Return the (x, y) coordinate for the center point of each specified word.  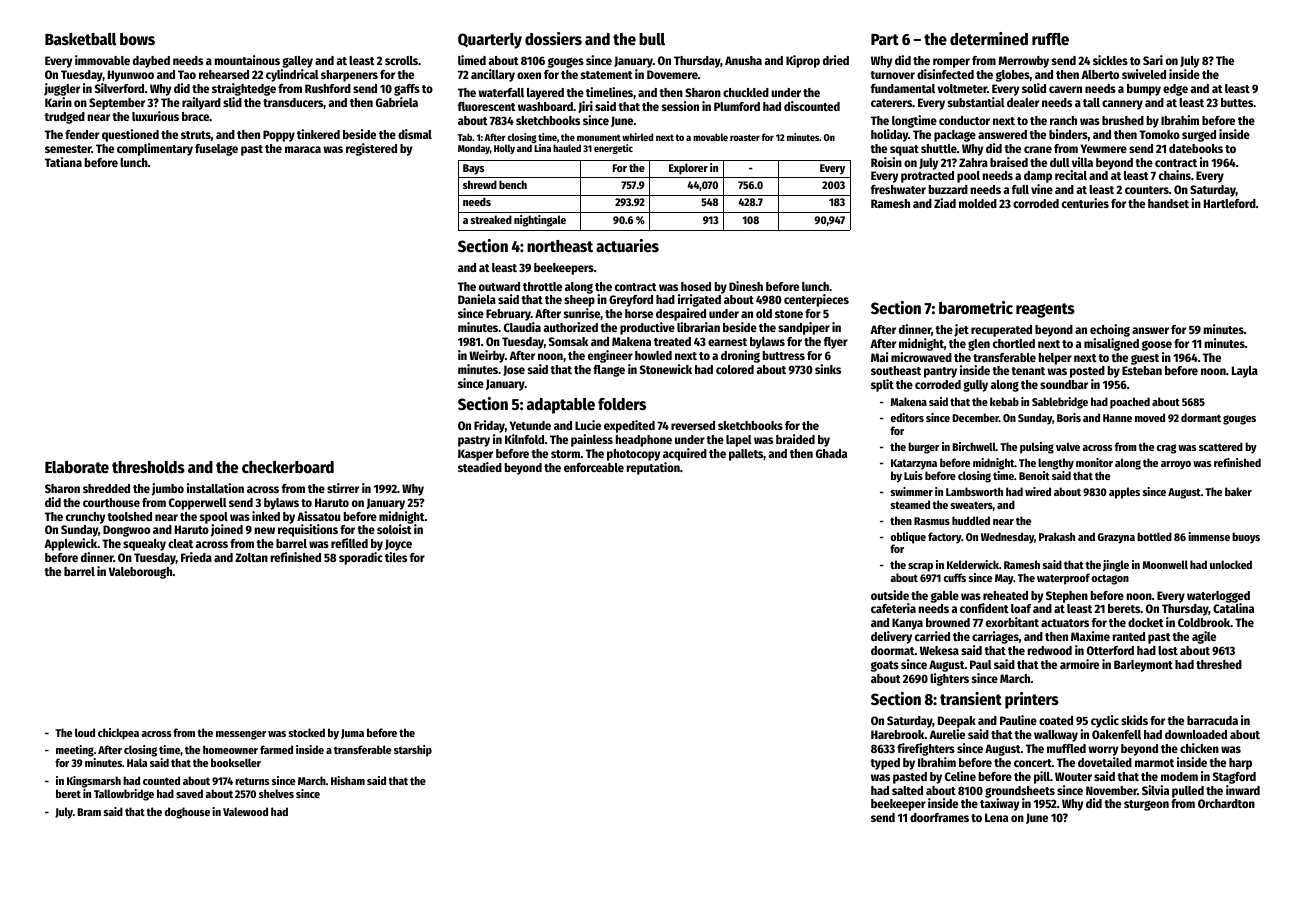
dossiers (553, 39)
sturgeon (1146, 805)
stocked (307, 732)
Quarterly (490, 41)
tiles (396, 557)
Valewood (245, 811)
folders (622, 404)
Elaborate (77, 467)
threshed (1219, 664)
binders (1068, 134)
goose (1157, 346)
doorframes (939, 817)
